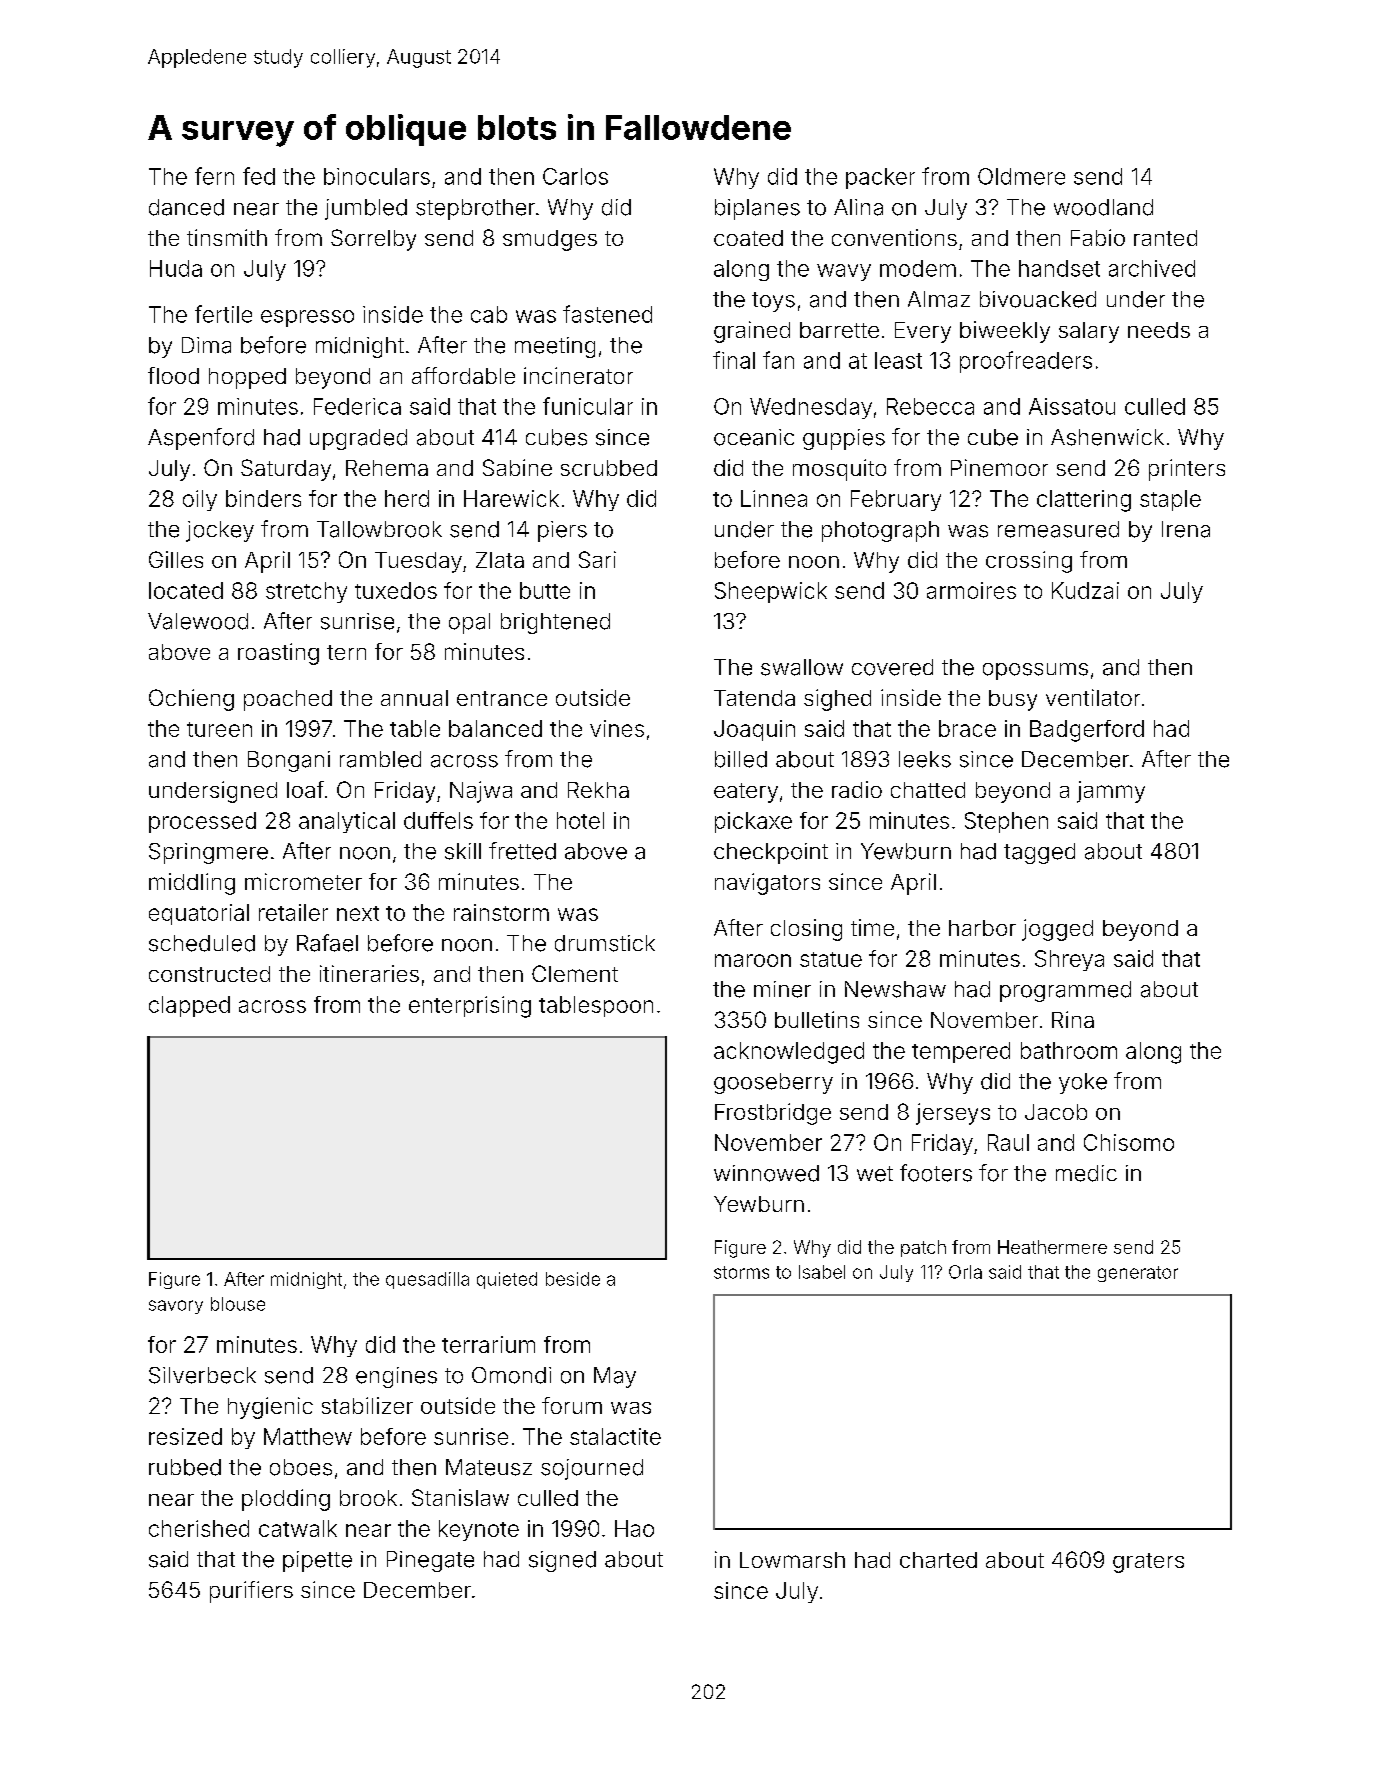  What do you see at coordinates (792, 1560) in the document?
I see `Lowmarsh` at bounding box center [792, 1560].
